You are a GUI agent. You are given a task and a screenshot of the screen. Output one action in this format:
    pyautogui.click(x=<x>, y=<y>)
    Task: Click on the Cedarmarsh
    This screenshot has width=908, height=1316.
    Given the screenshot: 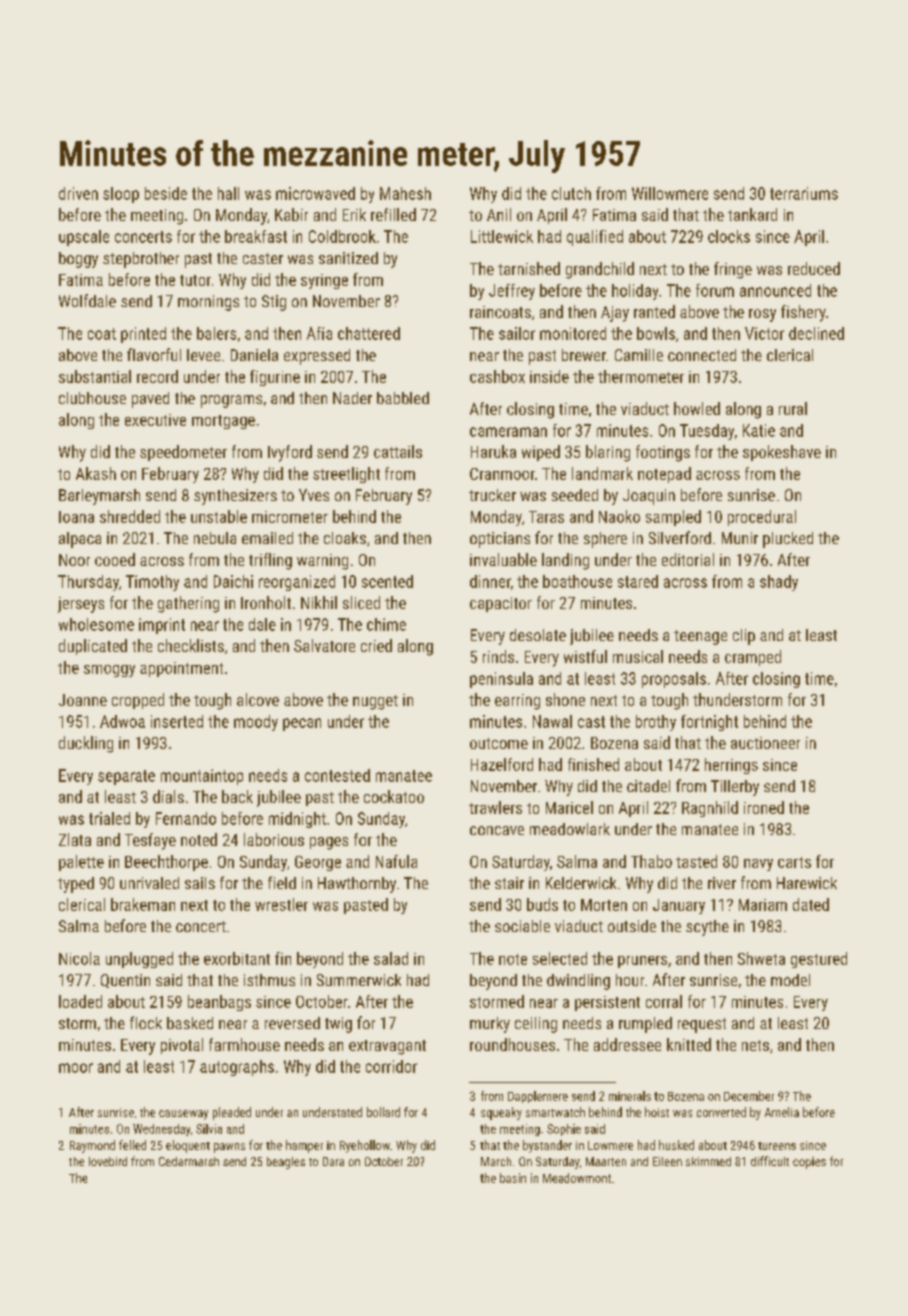 What is the action you would take?
    pyautogui.click(x=189, y=1161)
